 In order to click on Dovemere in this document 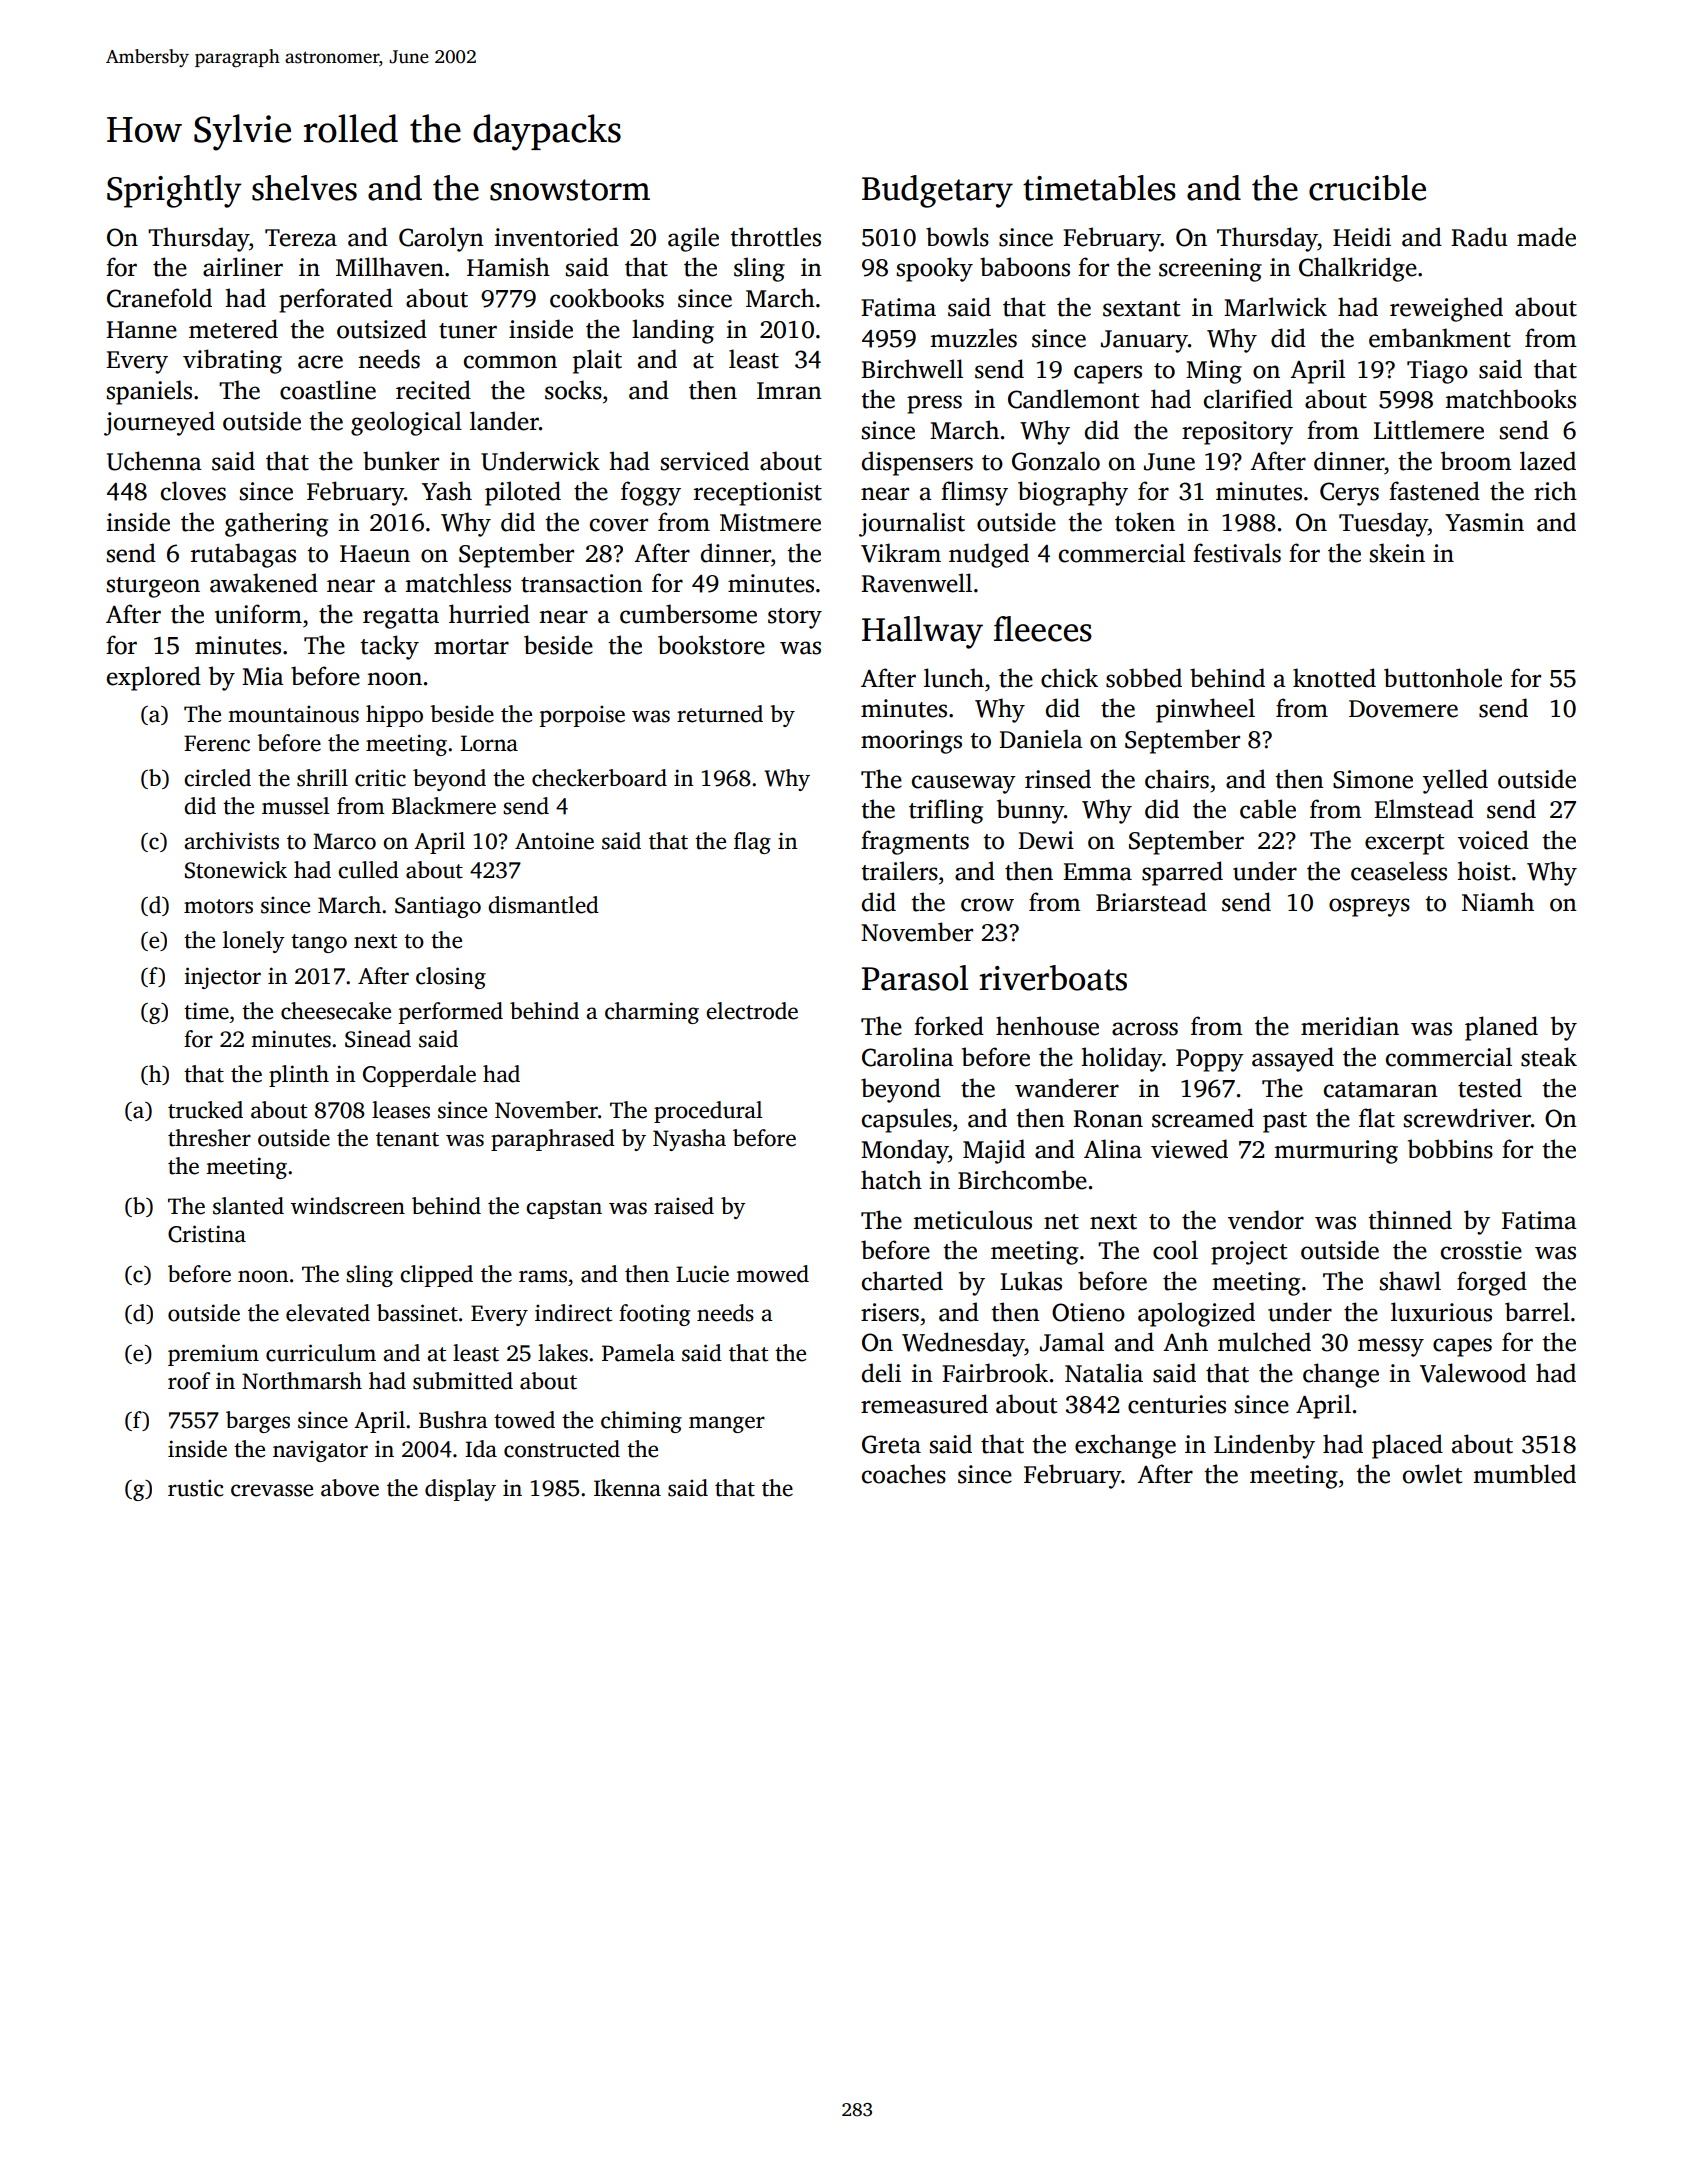, I will do `click(1403, 709)`.
